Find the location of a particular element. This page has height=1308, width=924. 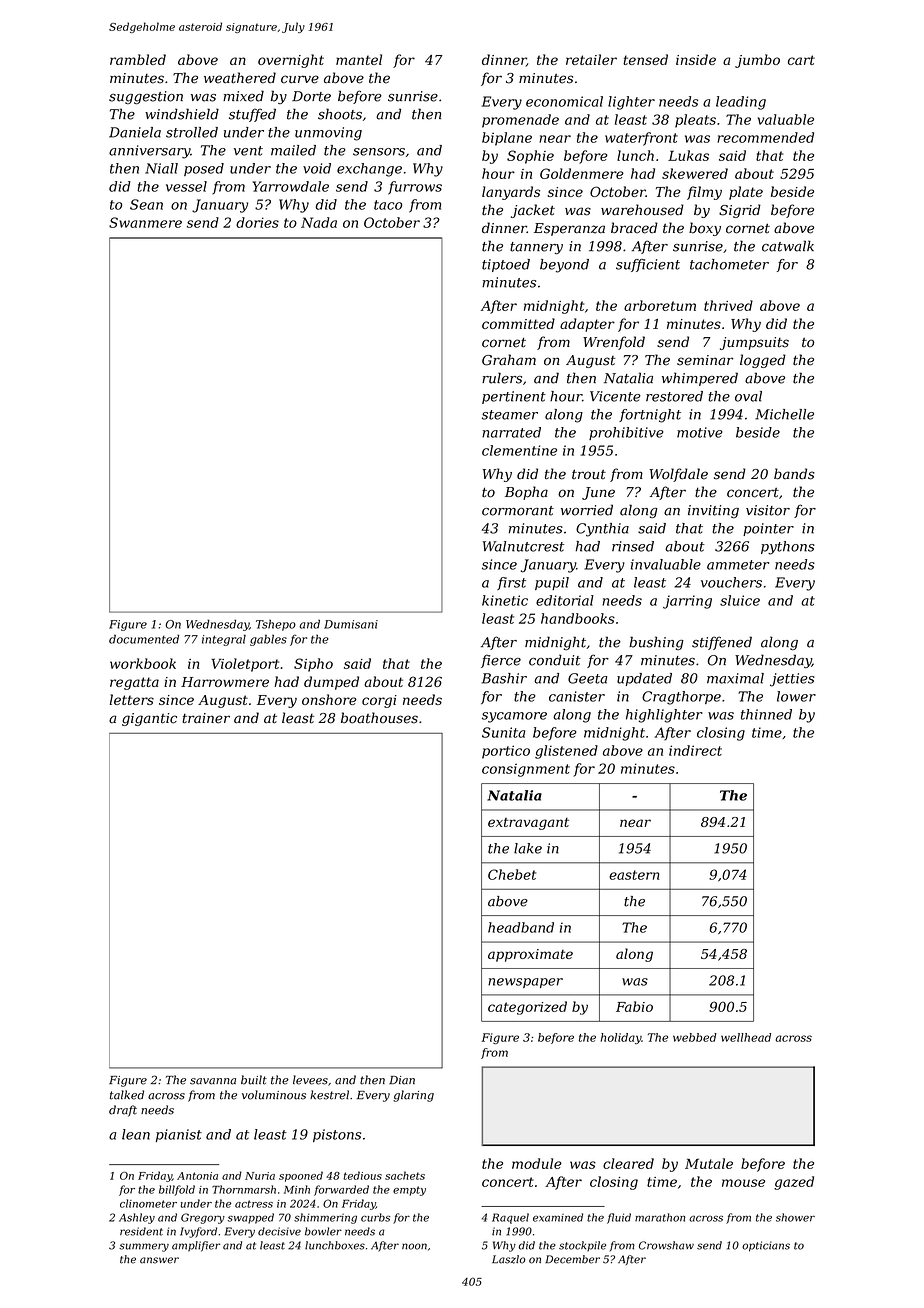

Chebet is located at coordinates (512, 874).
